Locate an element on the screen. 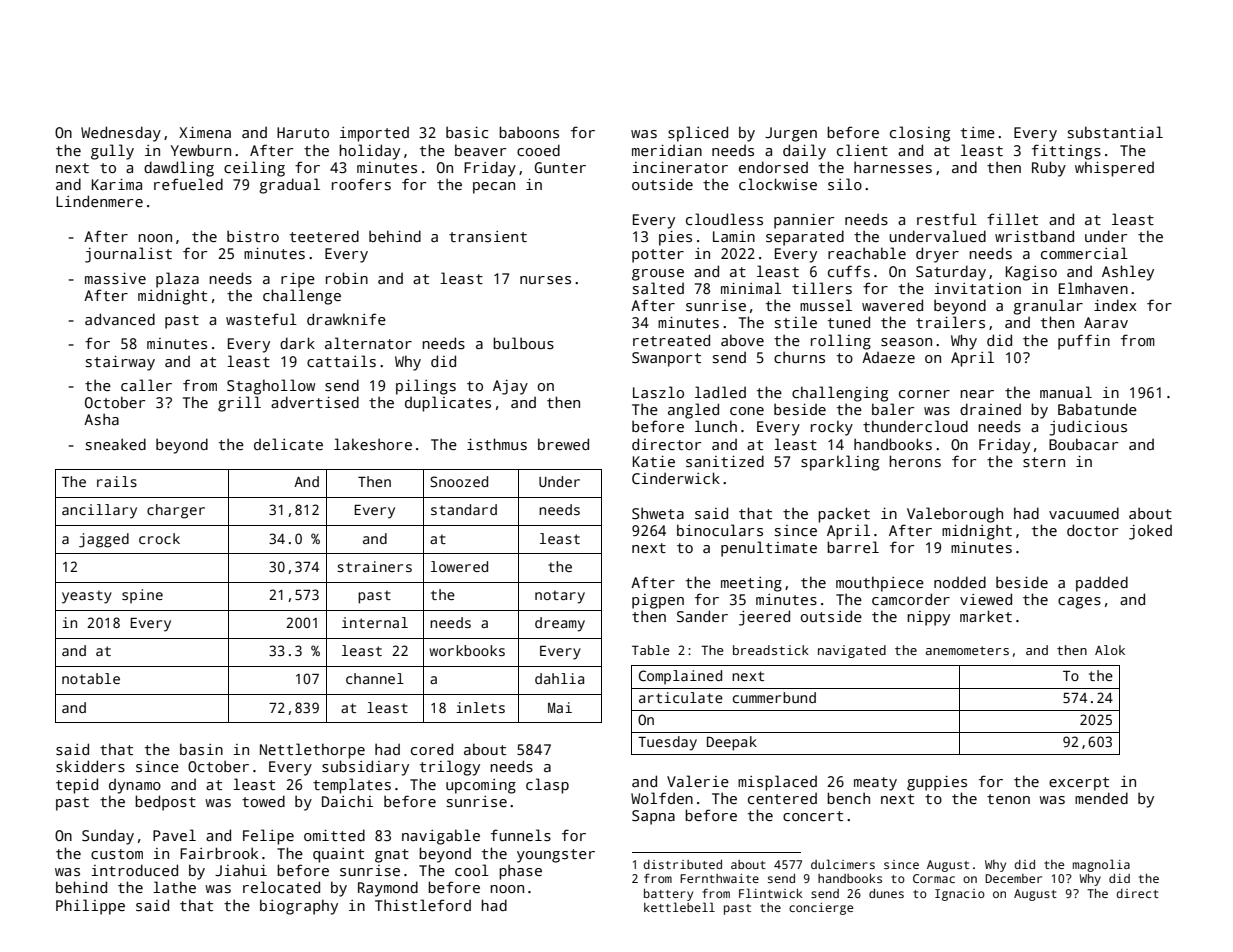 The image size is (1233, 952). misplaced is located at coordinates (777, 783).
